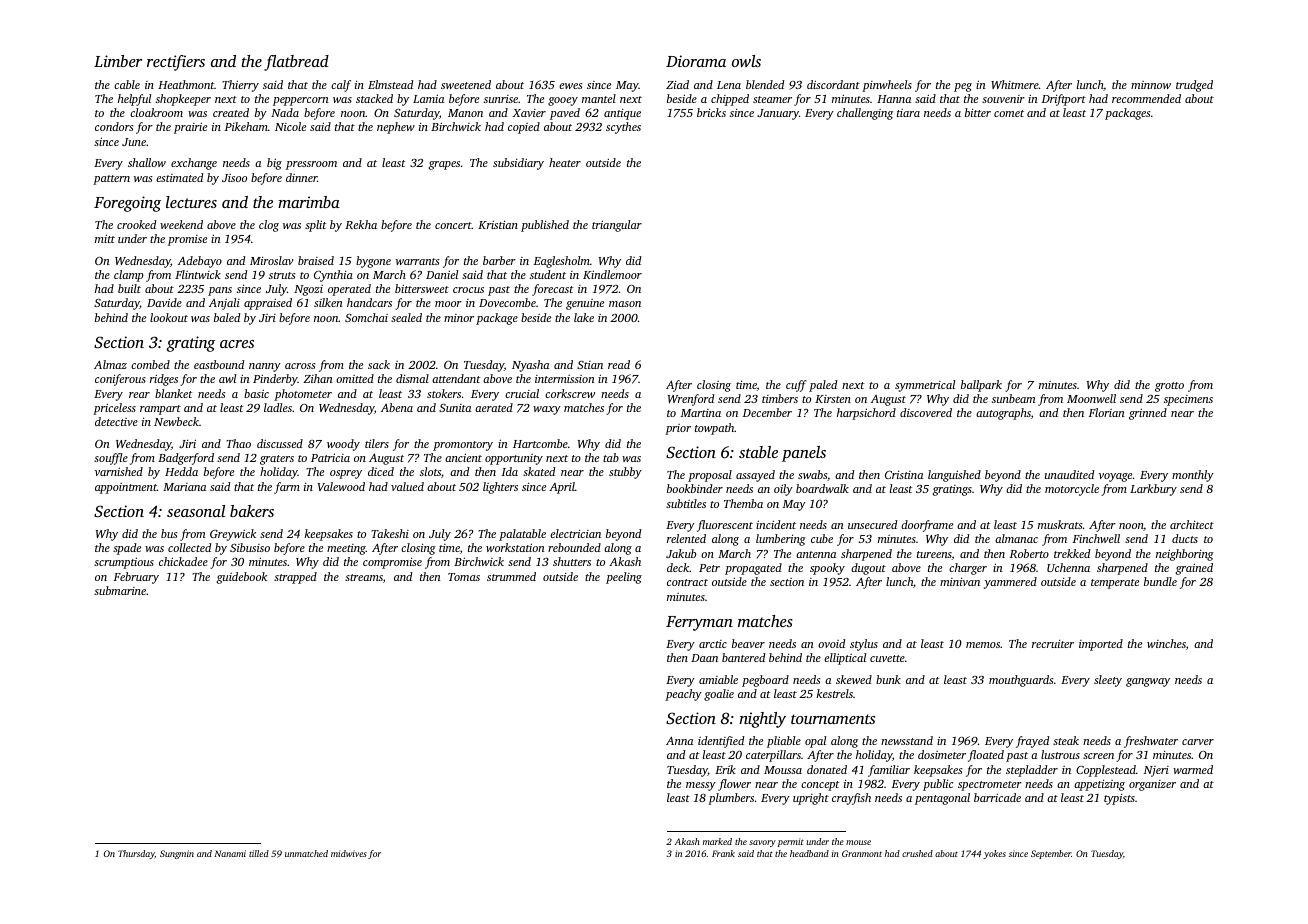 This document has width=1308, height=924. What do you see at coordinates (514, 459) in the document?
I see `opportunity` at bounding box center [514, 459].
